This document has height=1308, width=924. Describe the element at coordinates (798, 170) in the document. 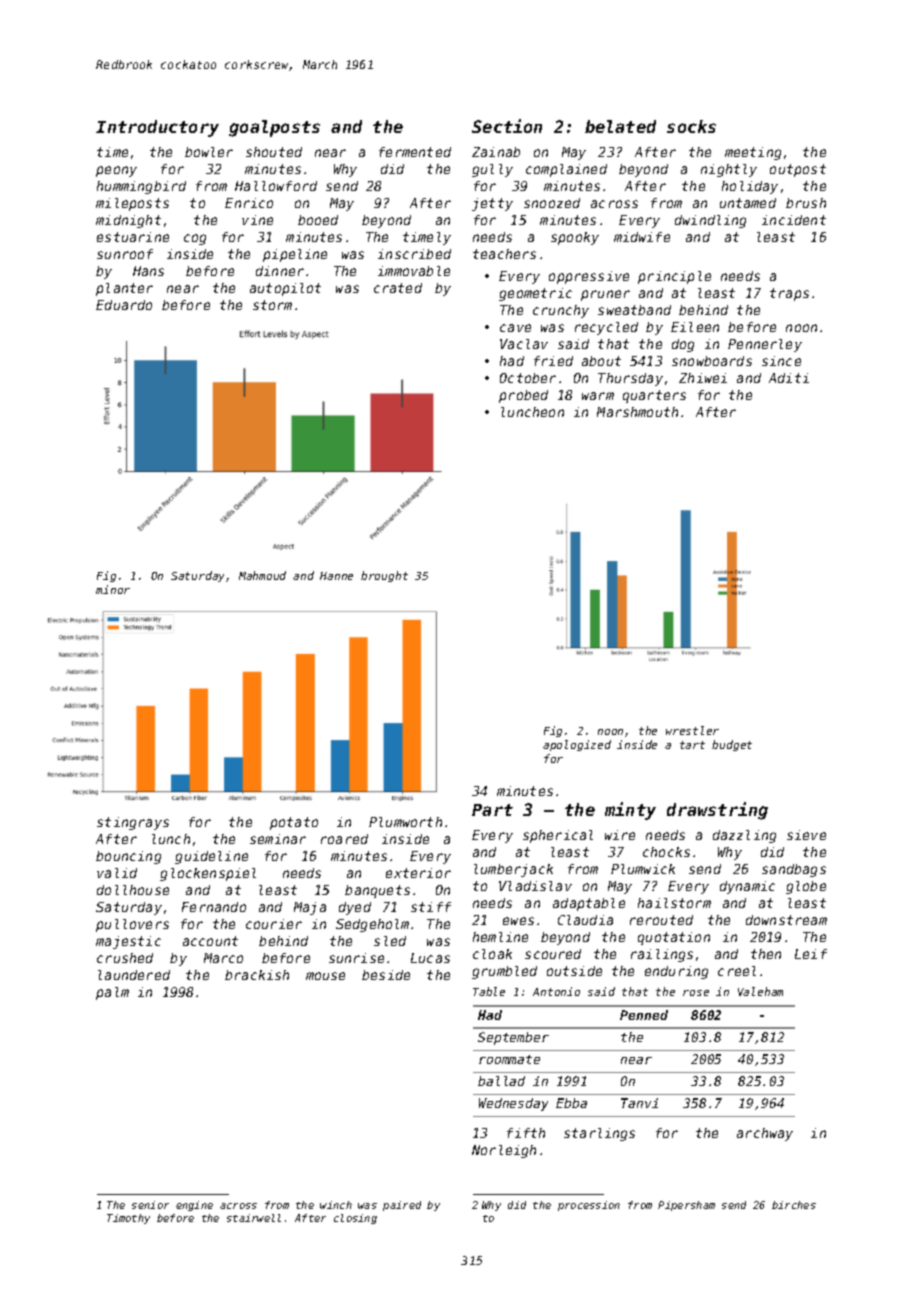

I see `outpost` at that location.
